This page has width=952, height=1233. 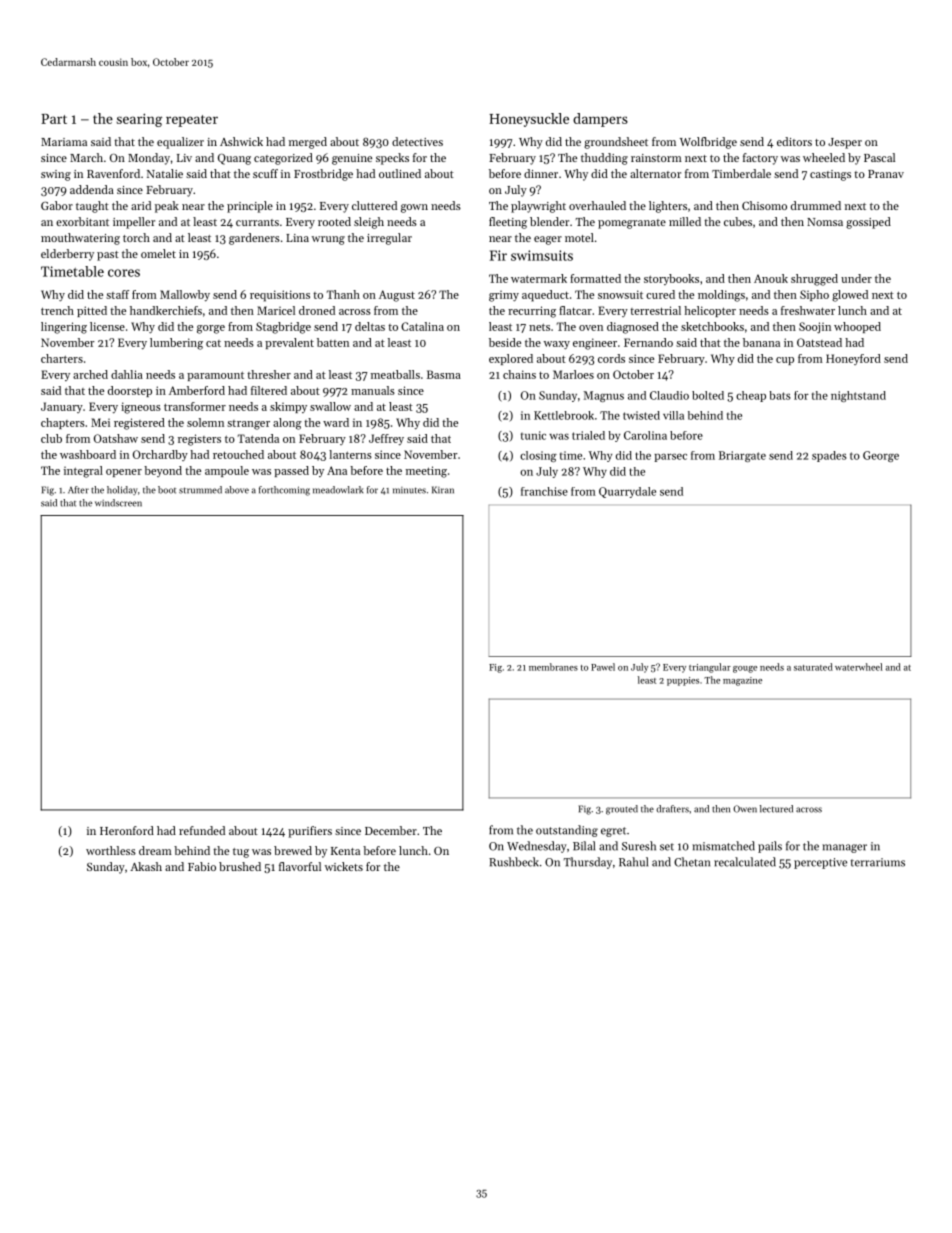 I want to click on spades, so click(x=829, y=456).
